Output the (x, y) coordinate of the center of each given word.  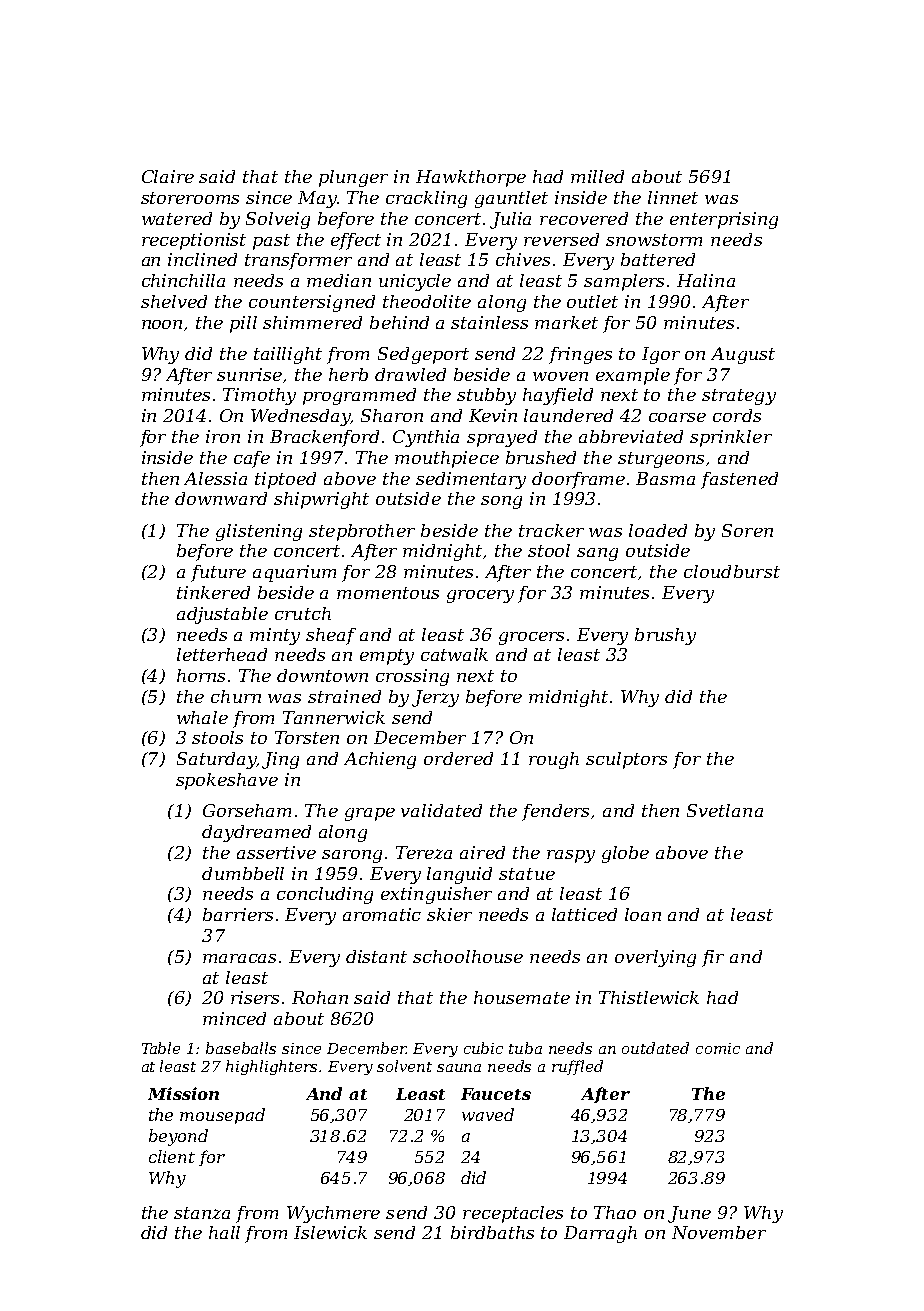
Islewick (330, 1232)
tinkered (213, 592)
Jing (280, 760)
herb (348, 374)
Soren (747, 530)
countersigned (312, 303)
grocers (531, 638)
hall (224, 1232)
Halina (706, 280)
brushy (665, 636)
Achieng (380, 760)
